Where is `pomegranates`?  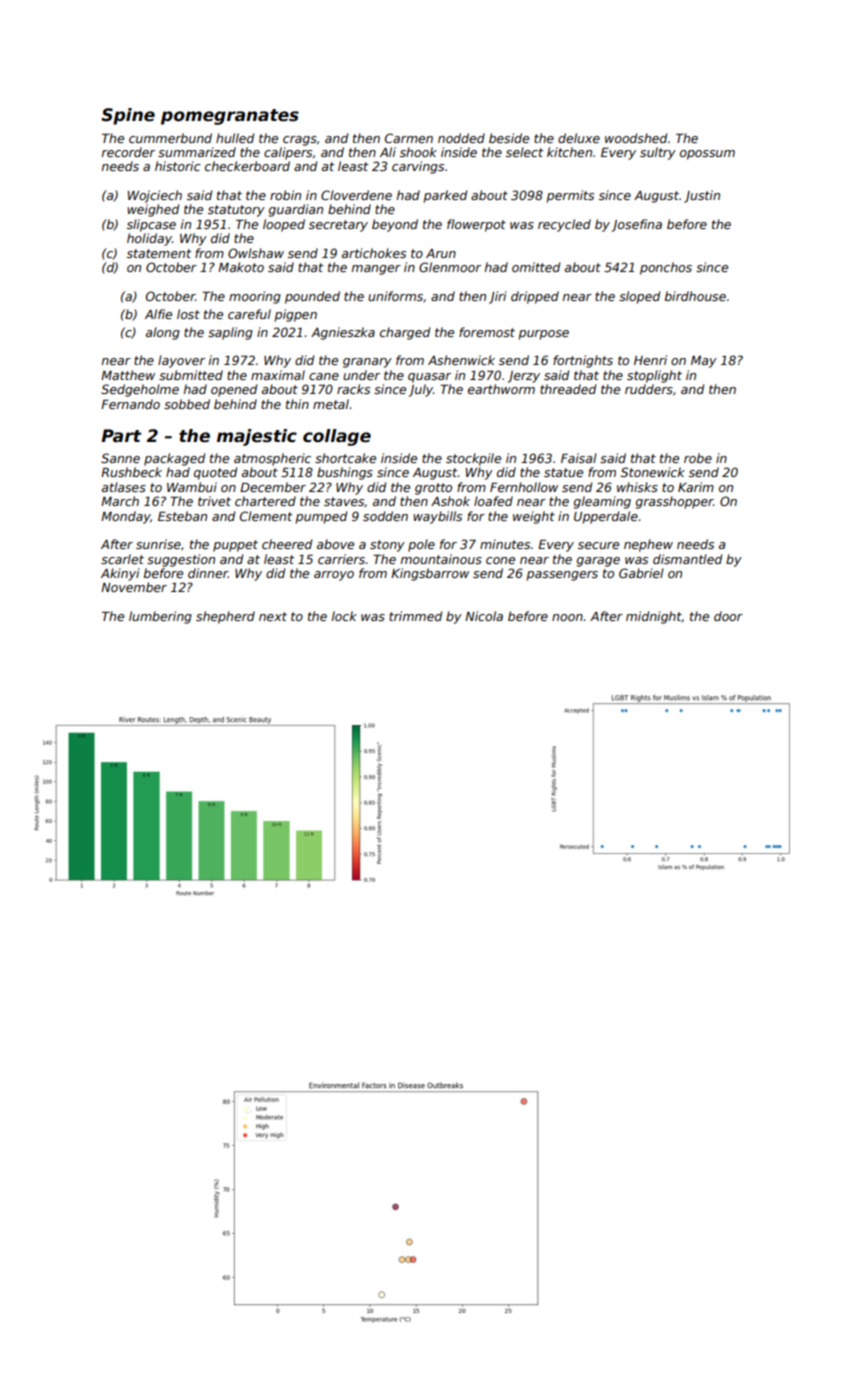
pomegranates is located at coordinates (230, 117).
